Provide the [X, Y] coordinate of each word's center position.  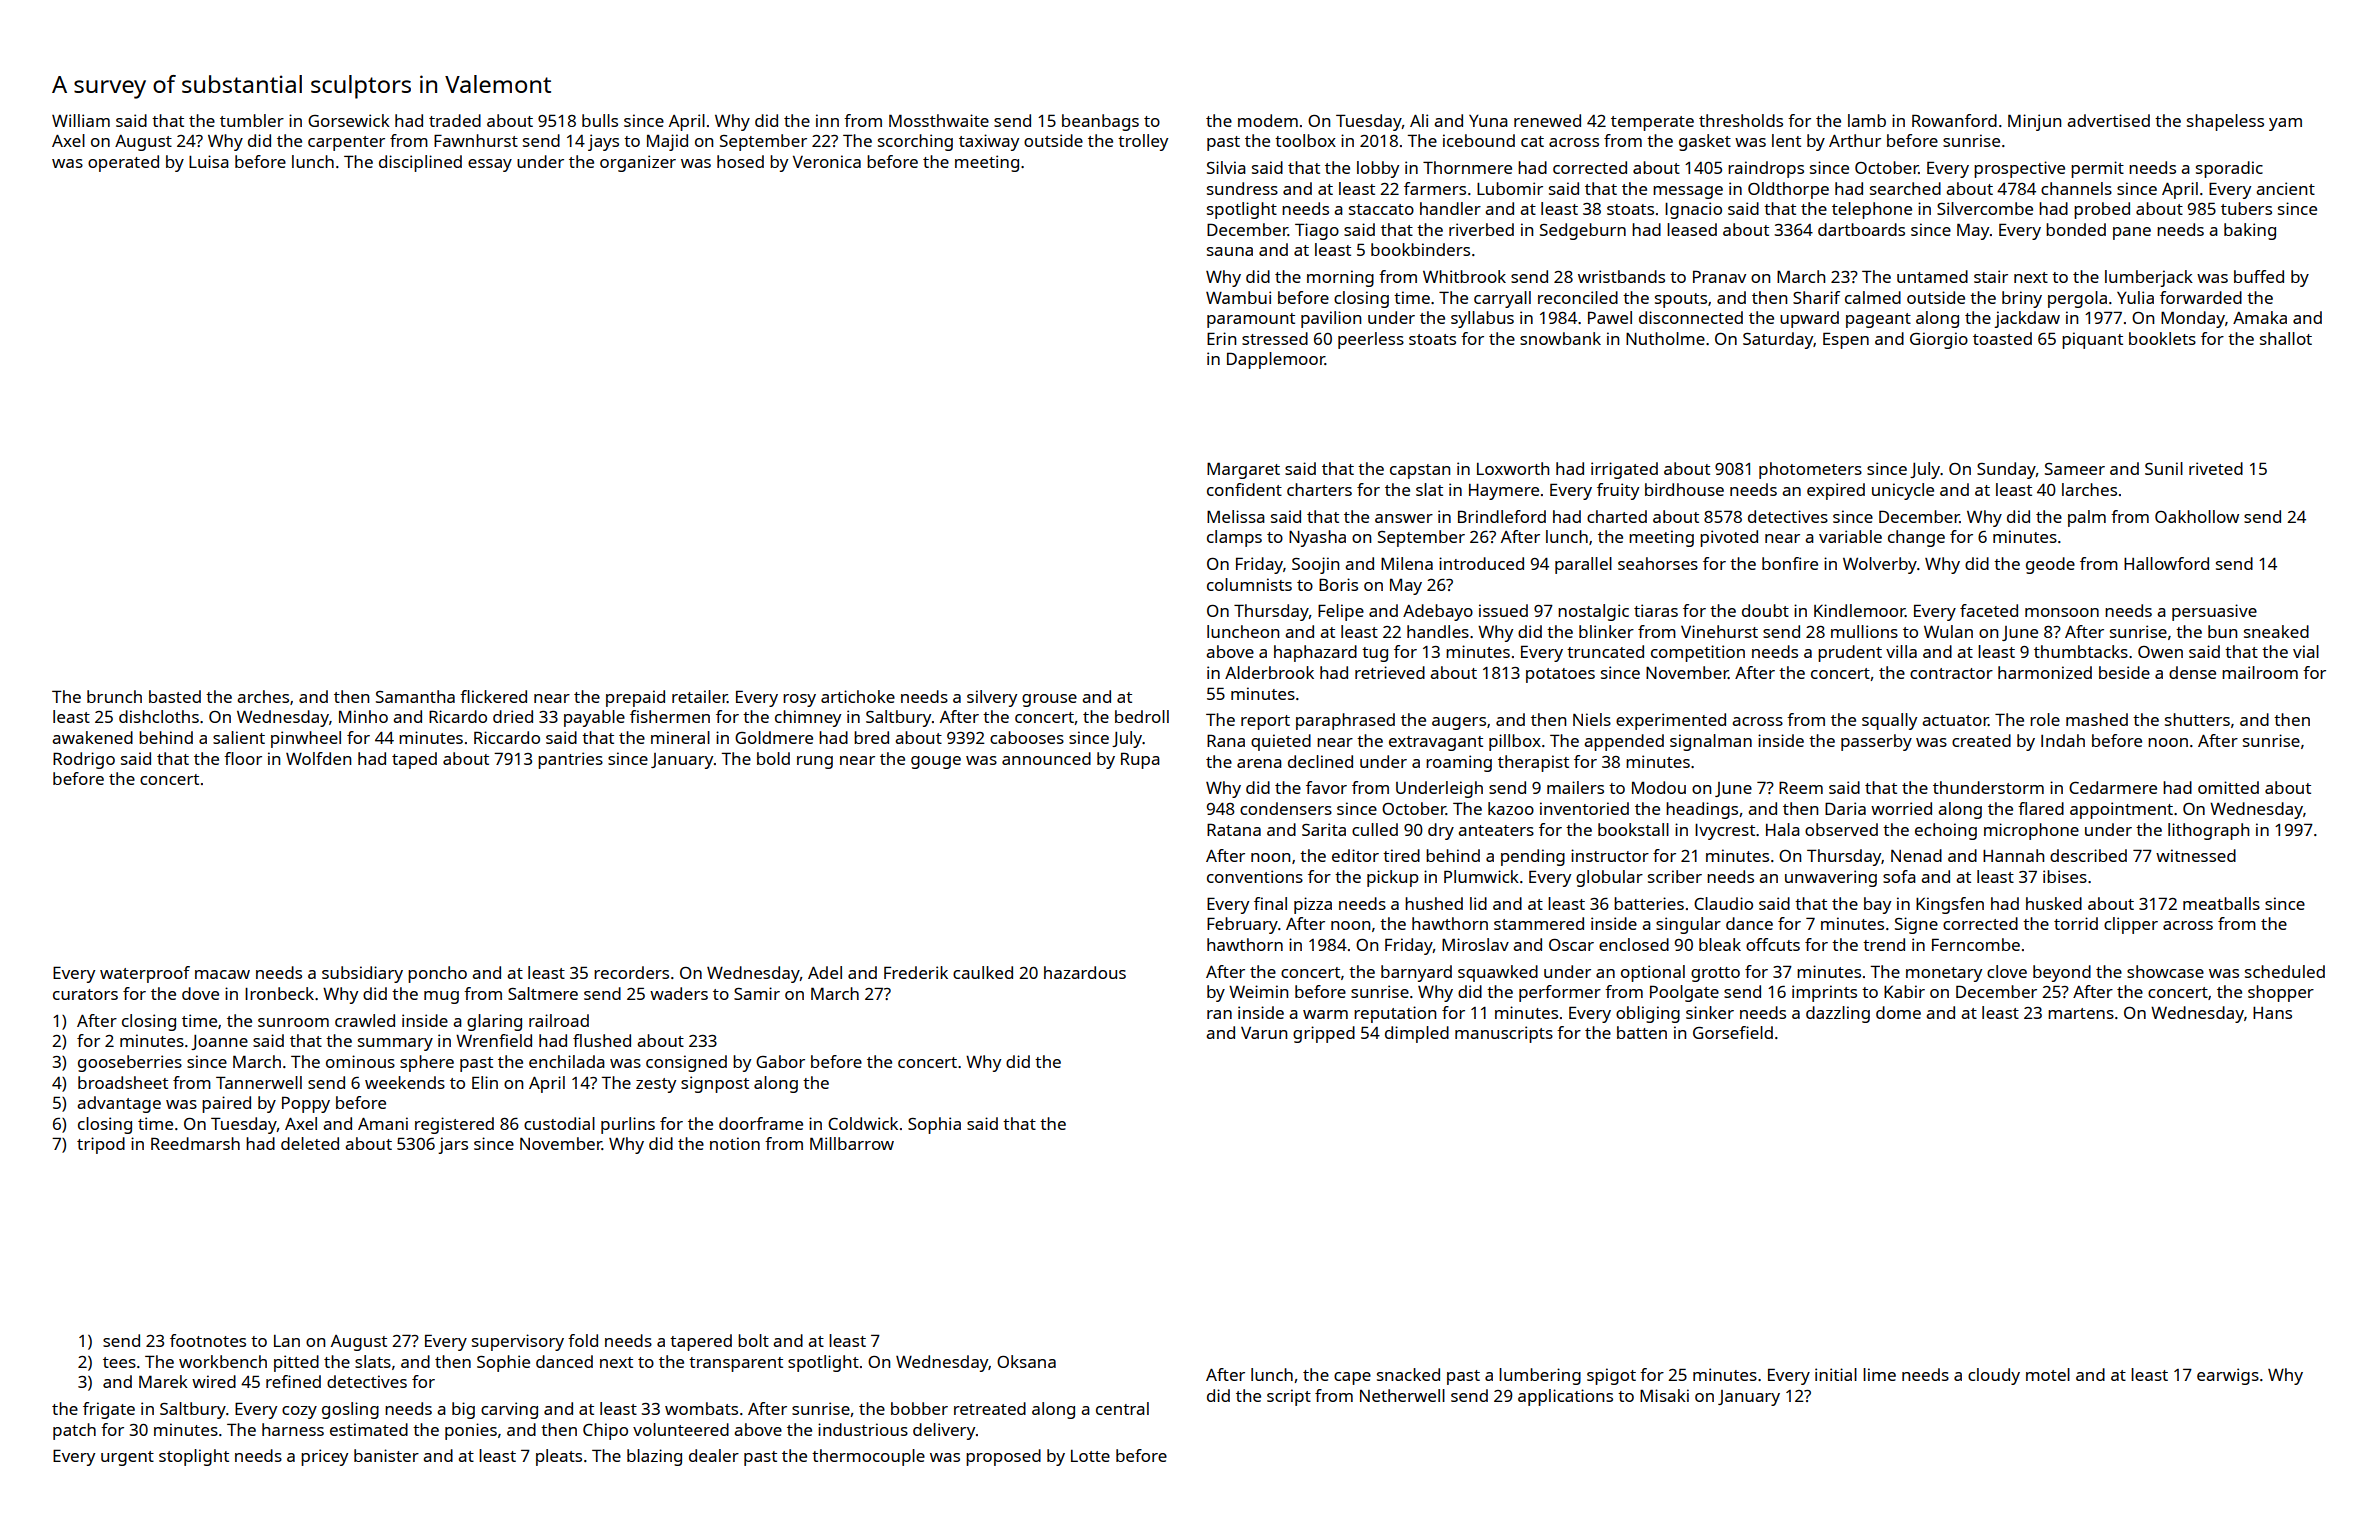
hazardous [1085, 972]
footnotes [208, 1340]
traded [455, 120]
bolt [753, 1340]
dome [1898, 1012]
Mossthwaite [939, 120]
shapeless [2225, 122]
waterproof [145, 974]
